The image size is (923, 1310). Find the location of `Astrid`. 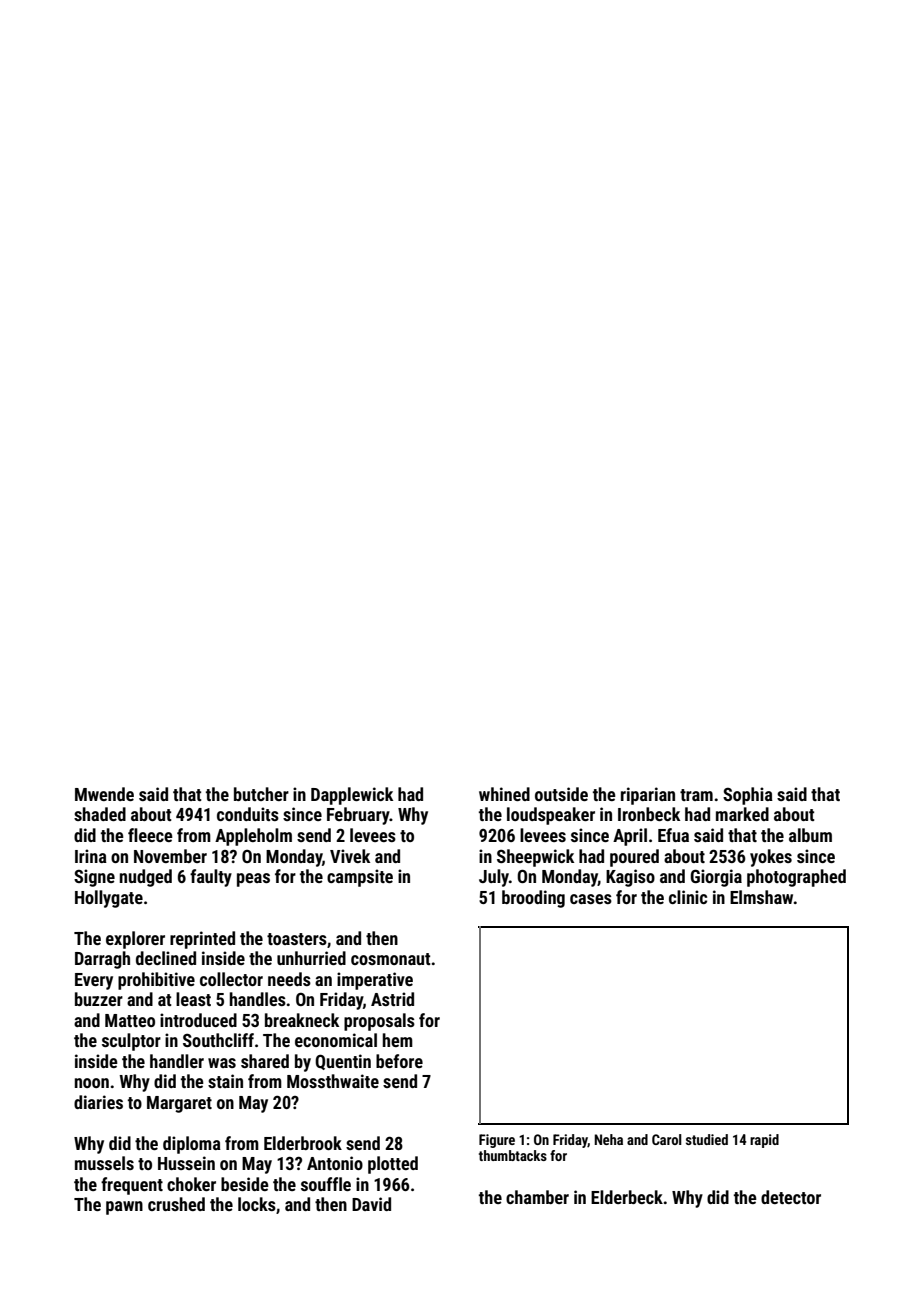

Astrid is located at coordinates (392, 999).
